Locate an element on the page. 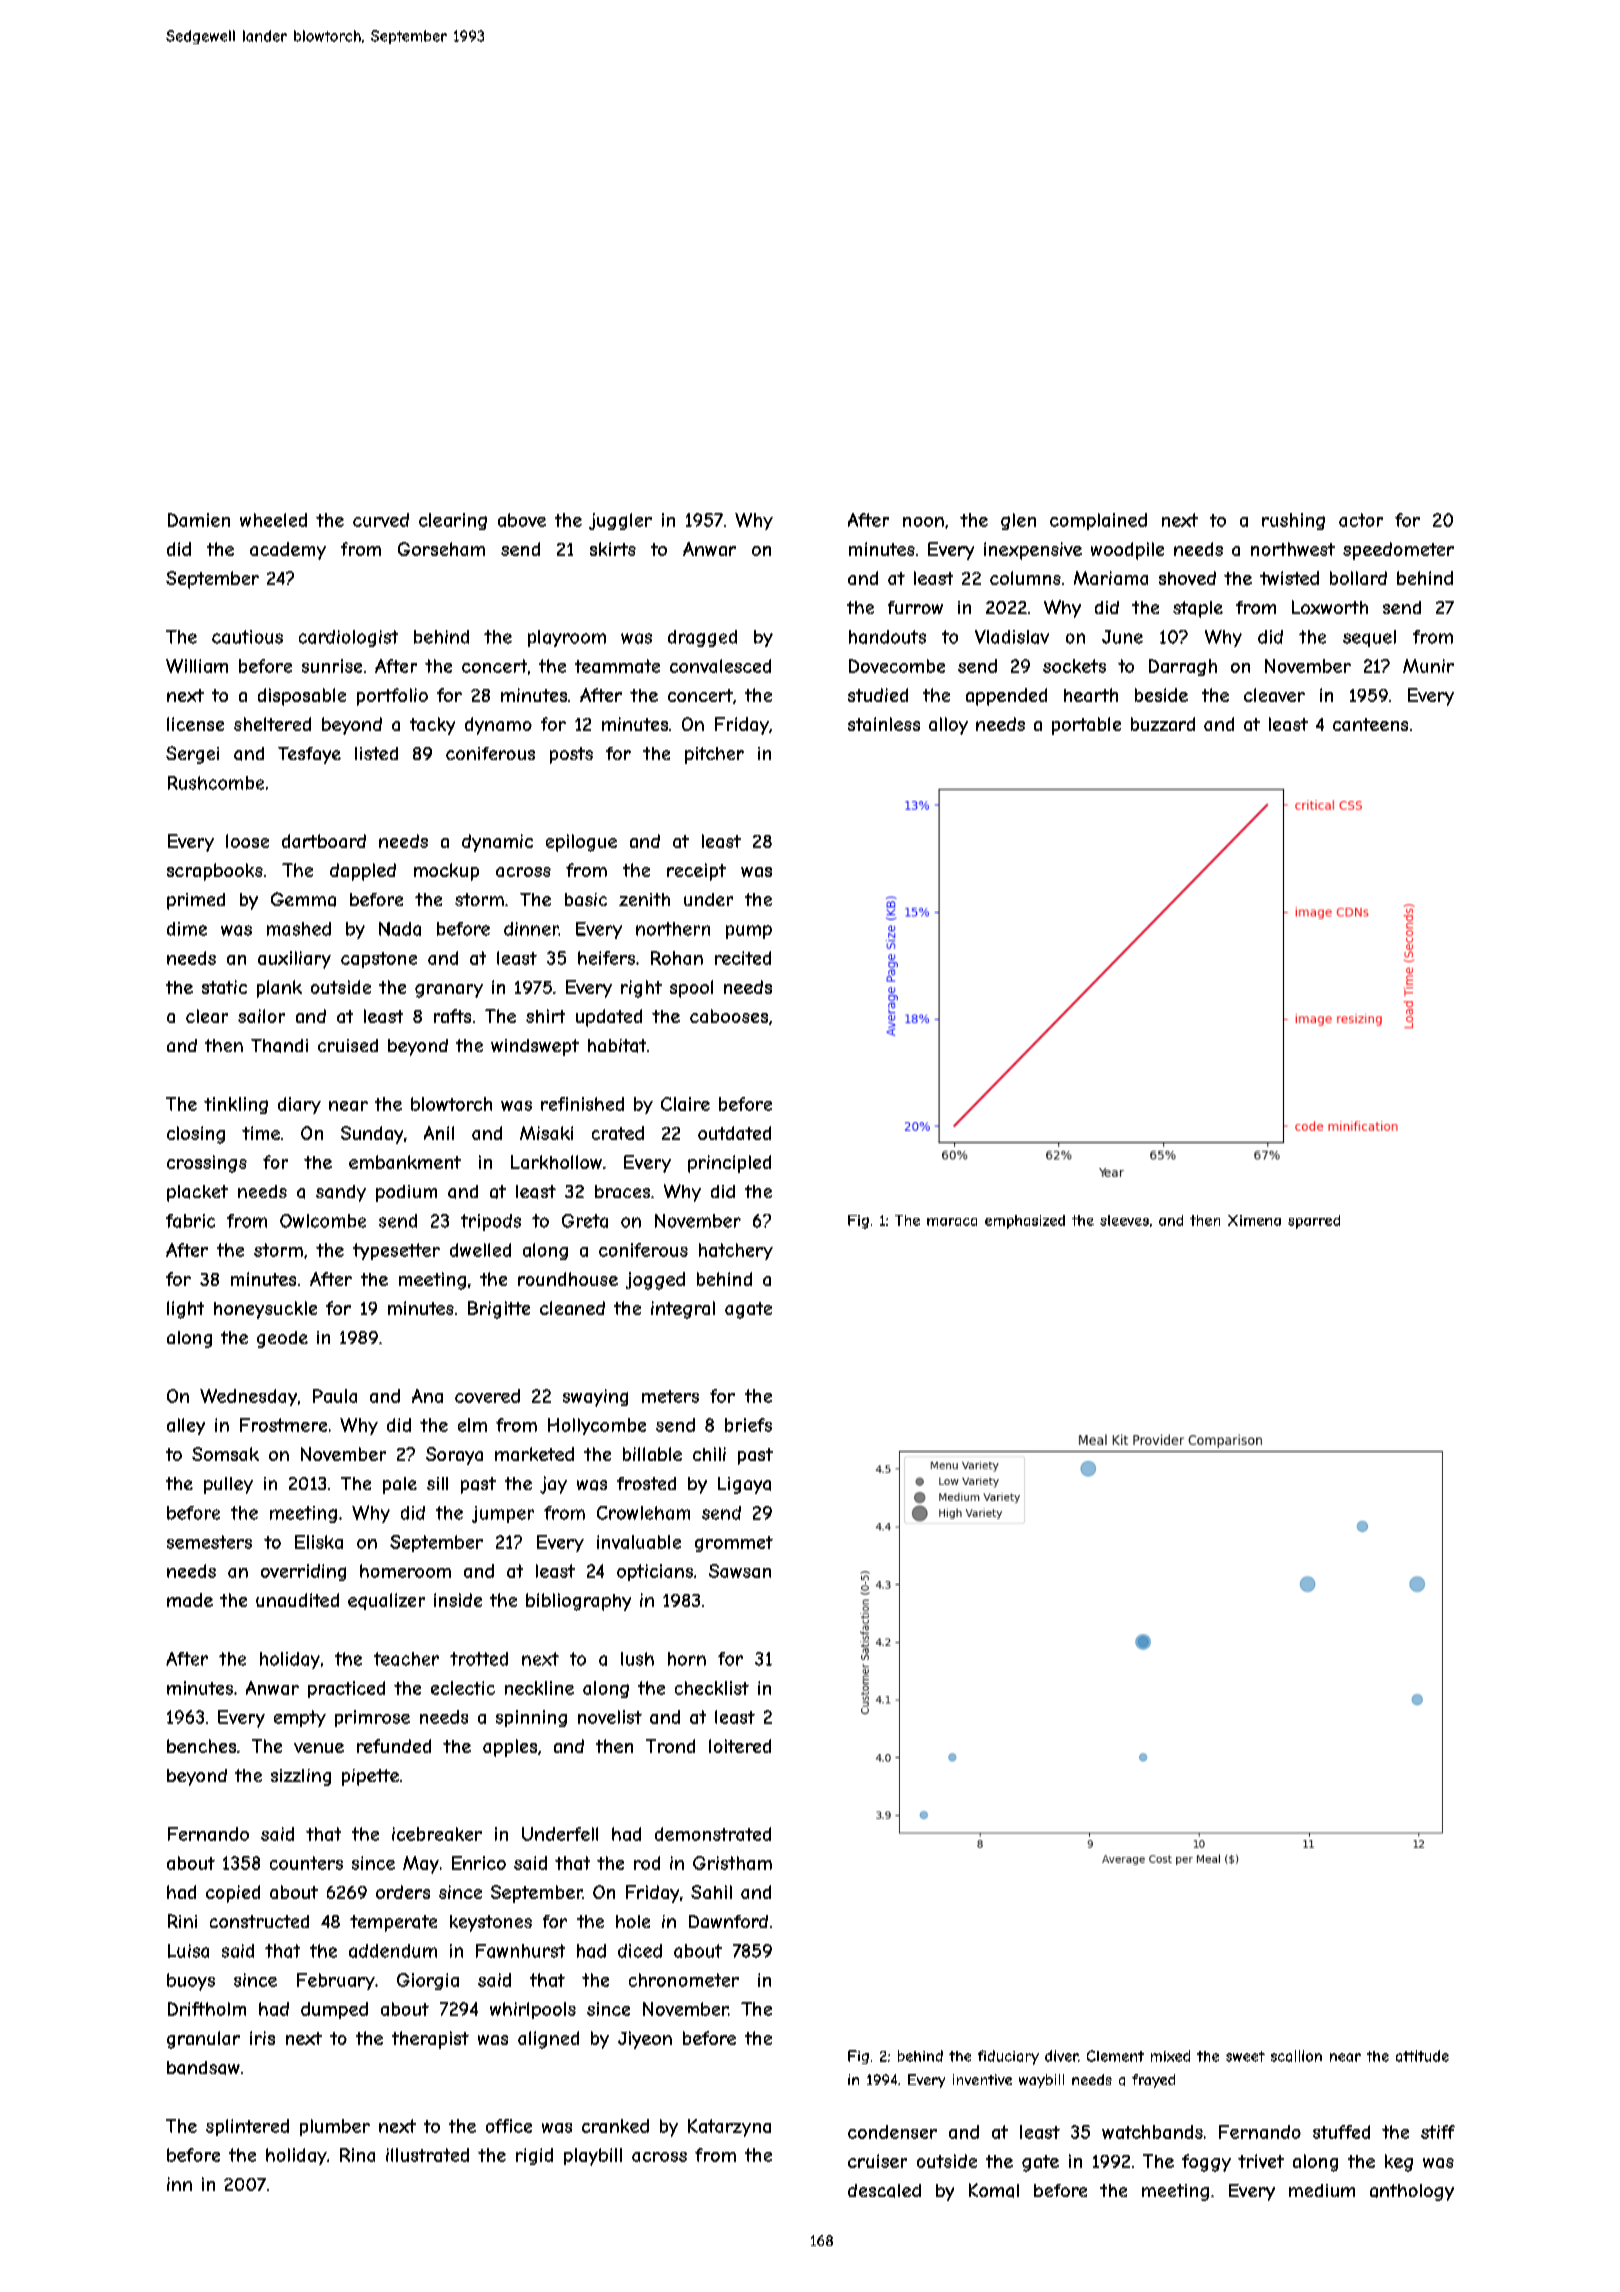 Image resolution: width=1620 pixels, height=2292 pixels. Rina is located at coordinates (357, 2155).
